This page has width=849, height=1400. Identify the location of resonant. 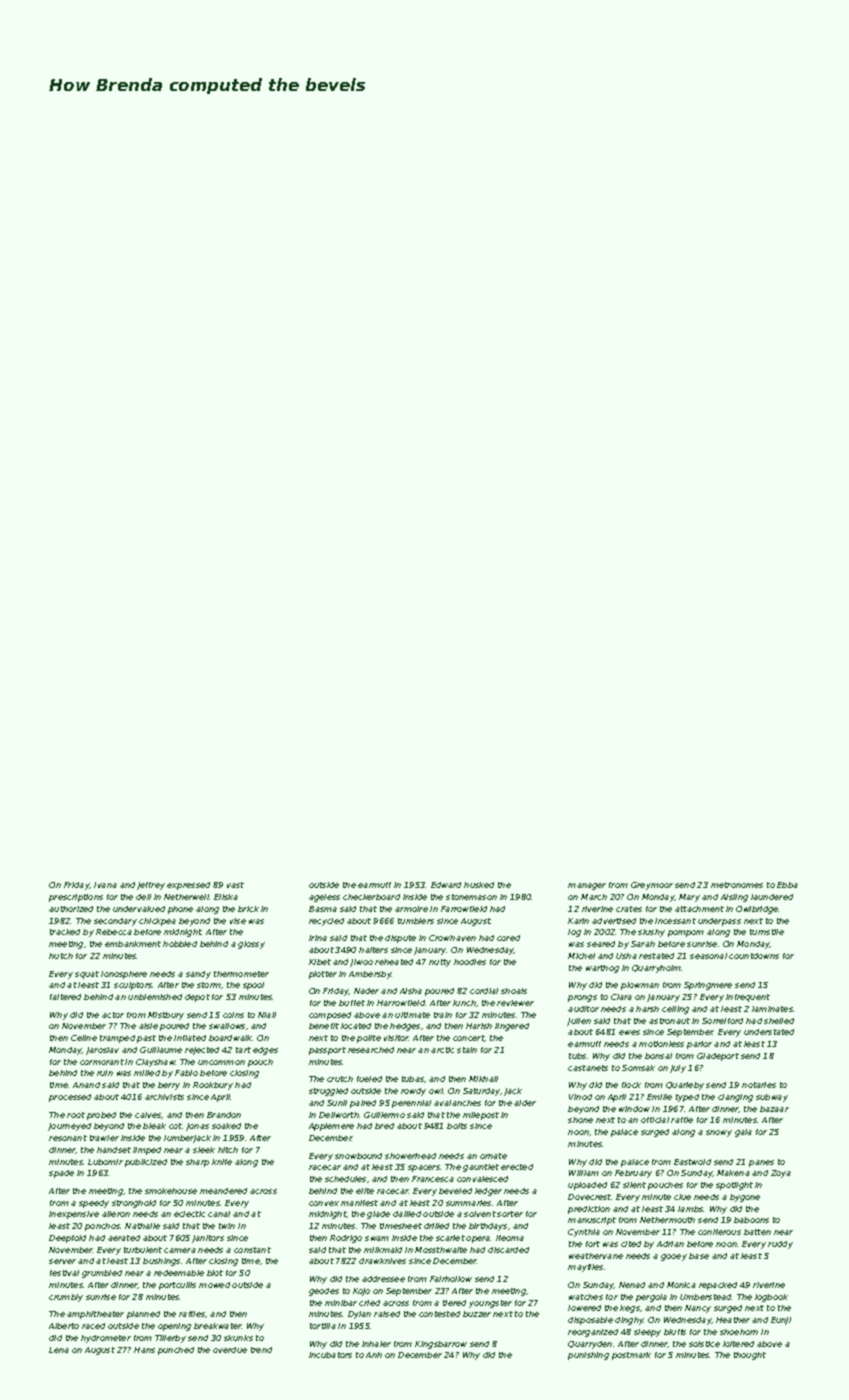
(68, 1138).
